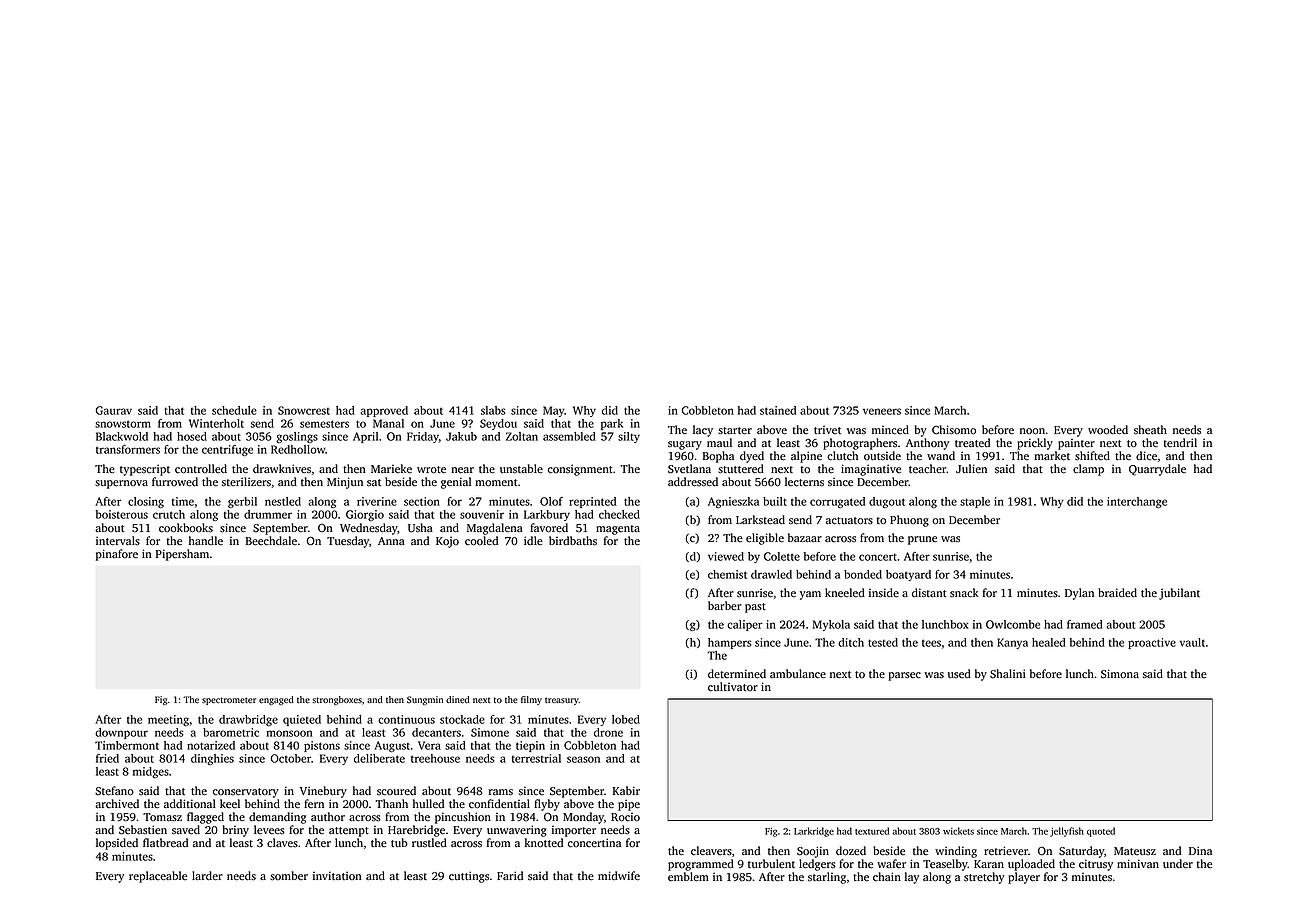 The height and width of the page is (924, 1308). Describe the element at coordinates (1137, 502) in the page. I see `interchange` at that location.
